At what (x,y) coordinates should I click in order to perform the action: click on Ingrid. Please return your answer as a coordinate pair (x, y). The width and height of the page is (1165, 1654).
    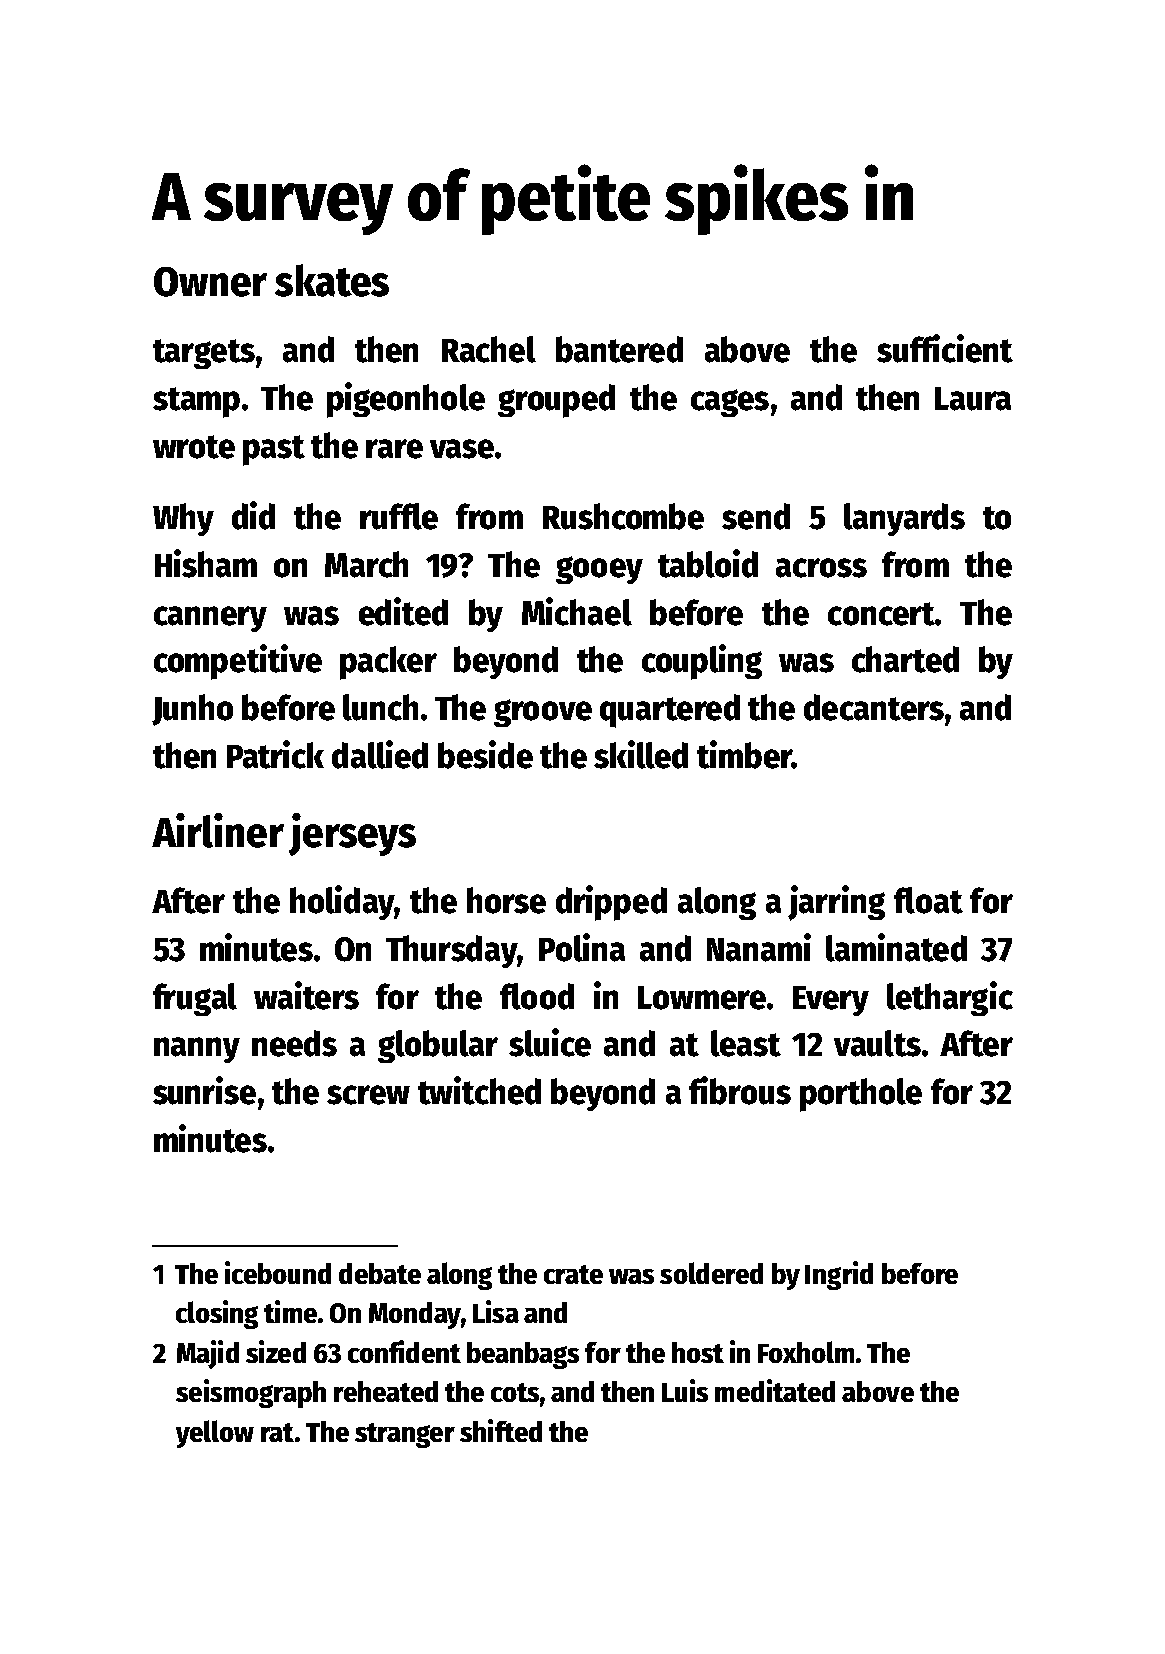
    Looking at the image, I should click on (839, 1275).
